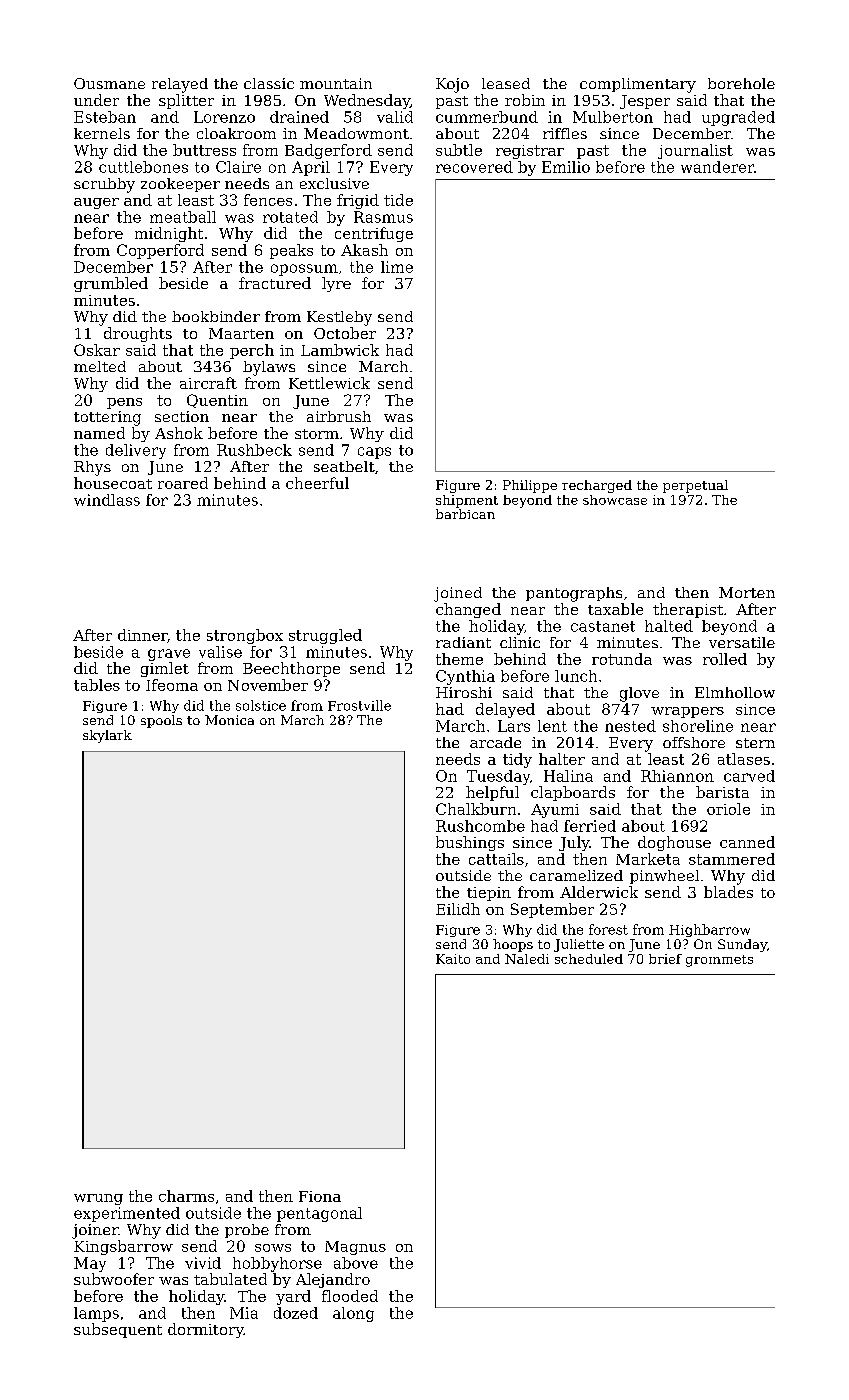 This document has height=1400, width=849. Describe the element at coordinates (97, 350) in the document. I see `Oskar` at that location.
